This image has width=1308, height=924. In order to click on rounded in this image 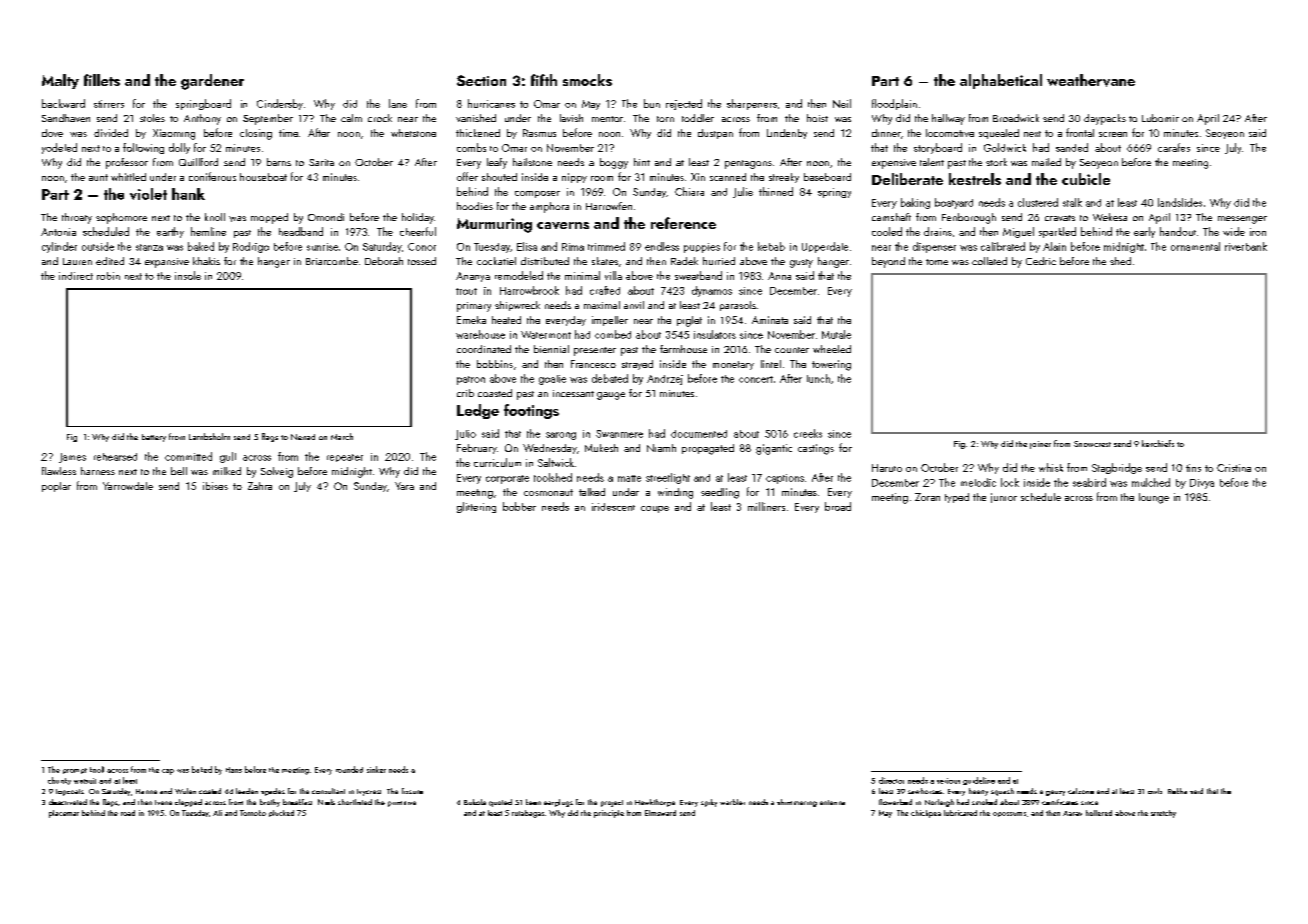, I will do `click(349, 769)`.
